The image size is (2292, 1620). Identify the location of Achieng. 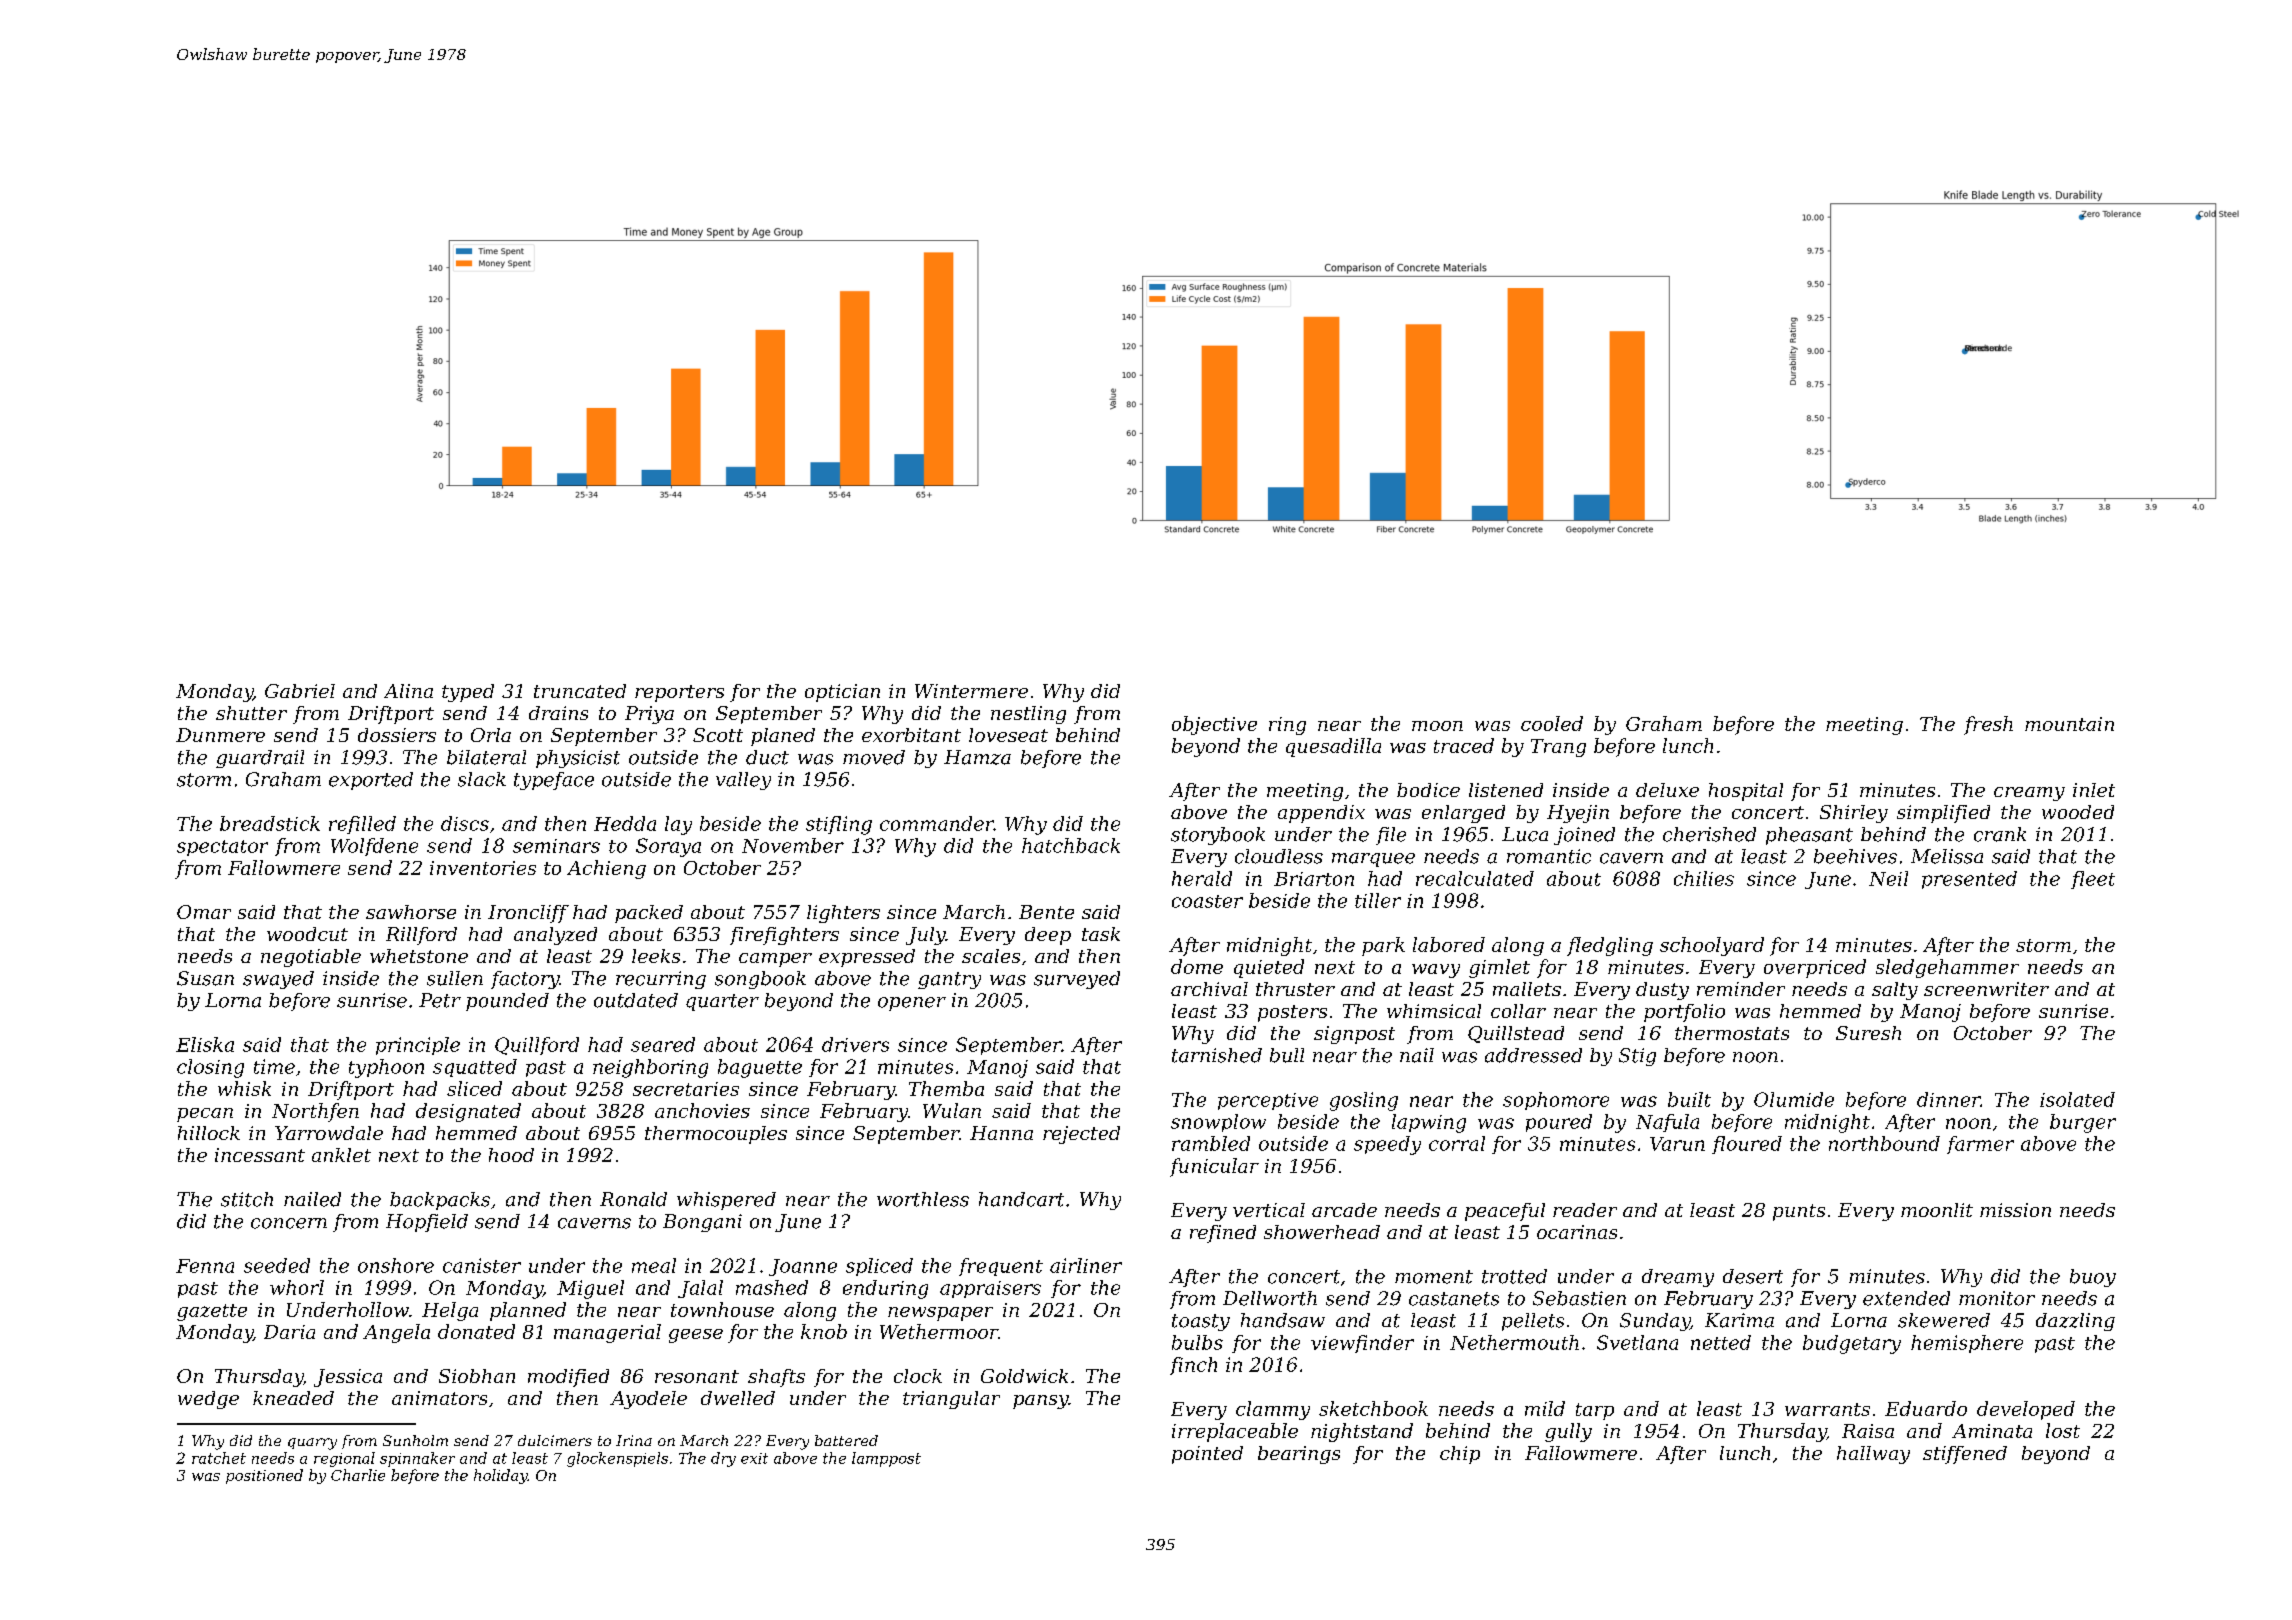
(606, 869).
